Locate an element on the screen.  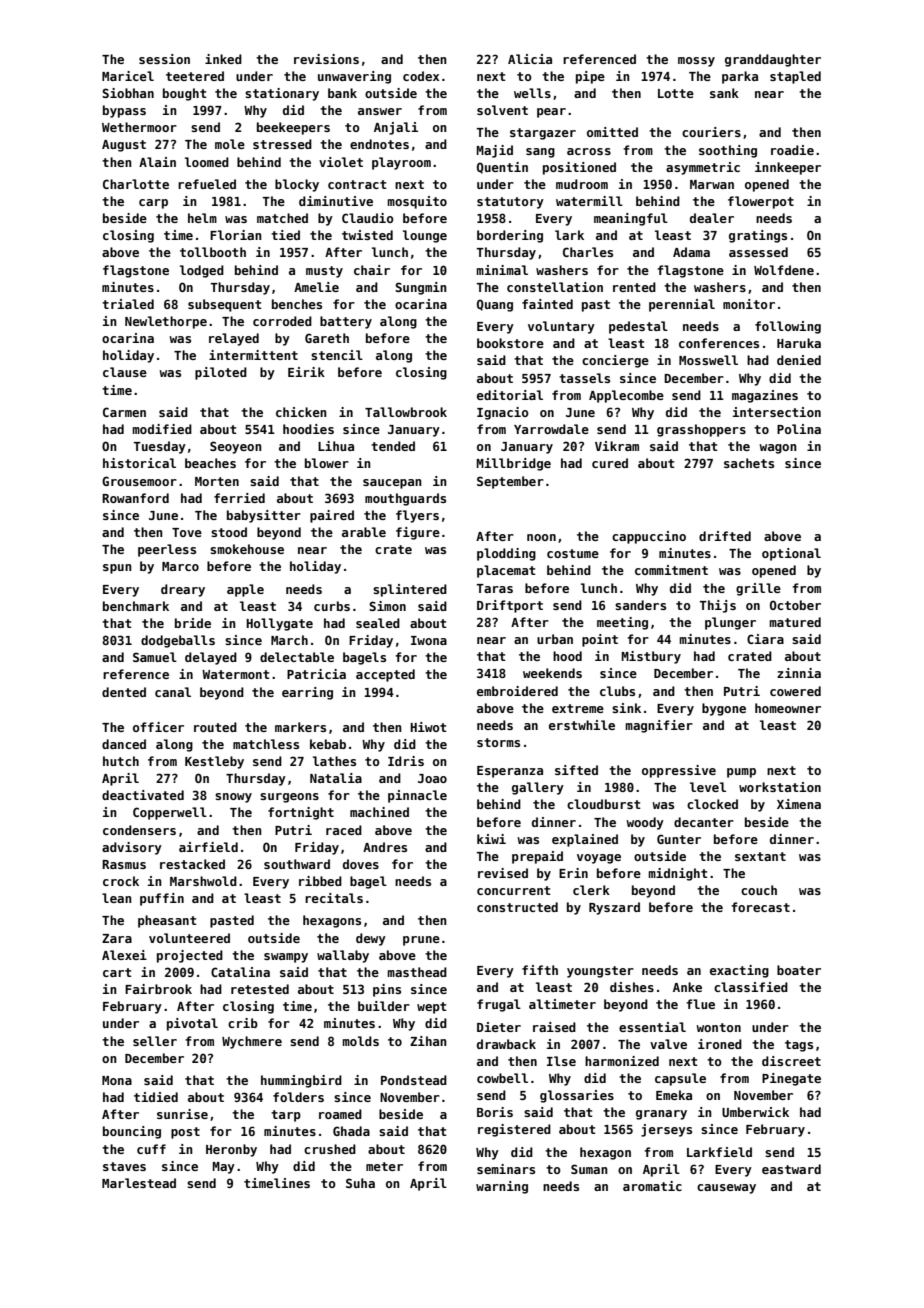
session is located at coordinates (164, 59).
